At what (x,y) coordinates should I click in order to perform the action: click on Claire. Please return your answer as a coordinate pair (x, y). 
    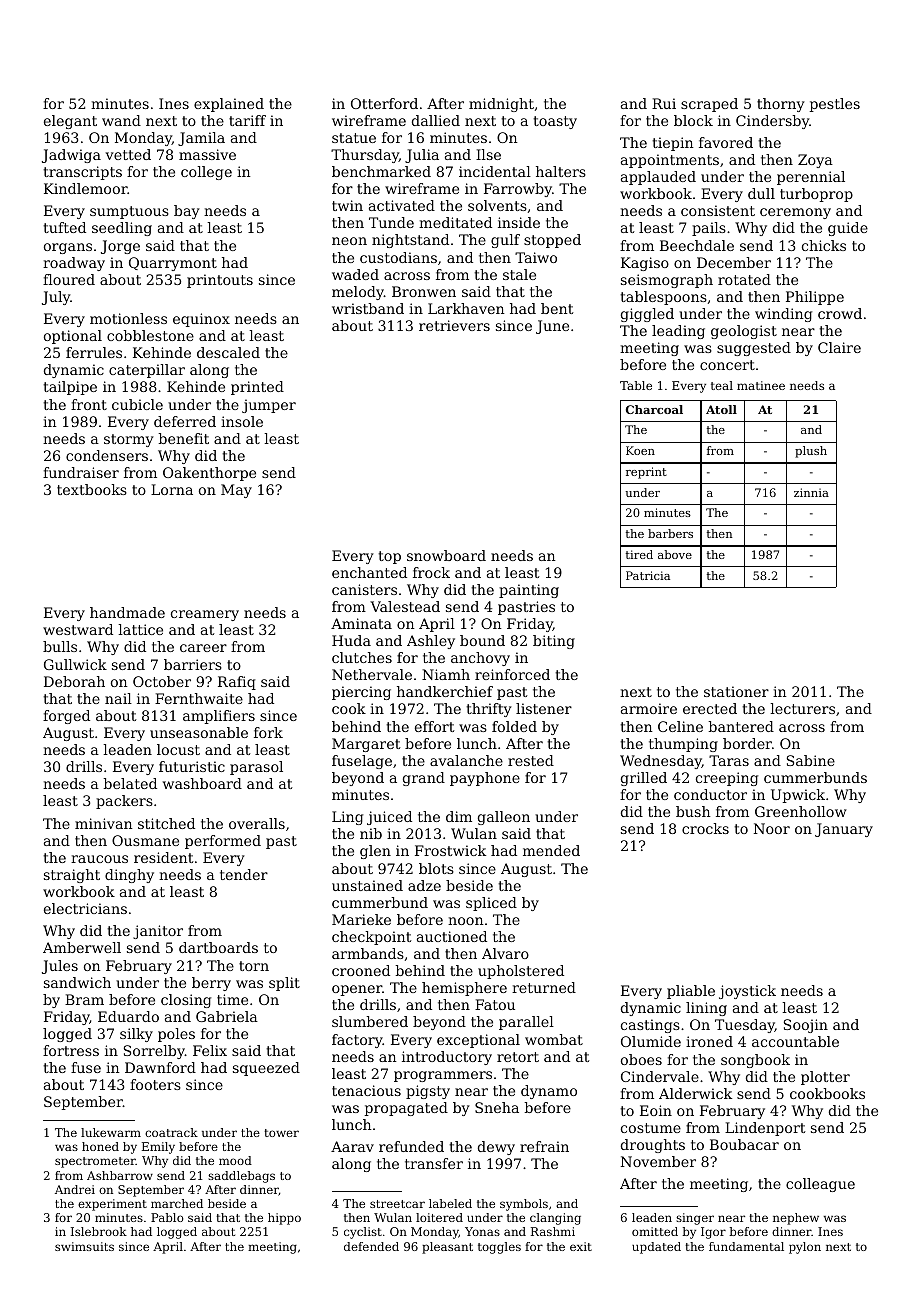
    Looking at the image, I should click on (839, 347).
